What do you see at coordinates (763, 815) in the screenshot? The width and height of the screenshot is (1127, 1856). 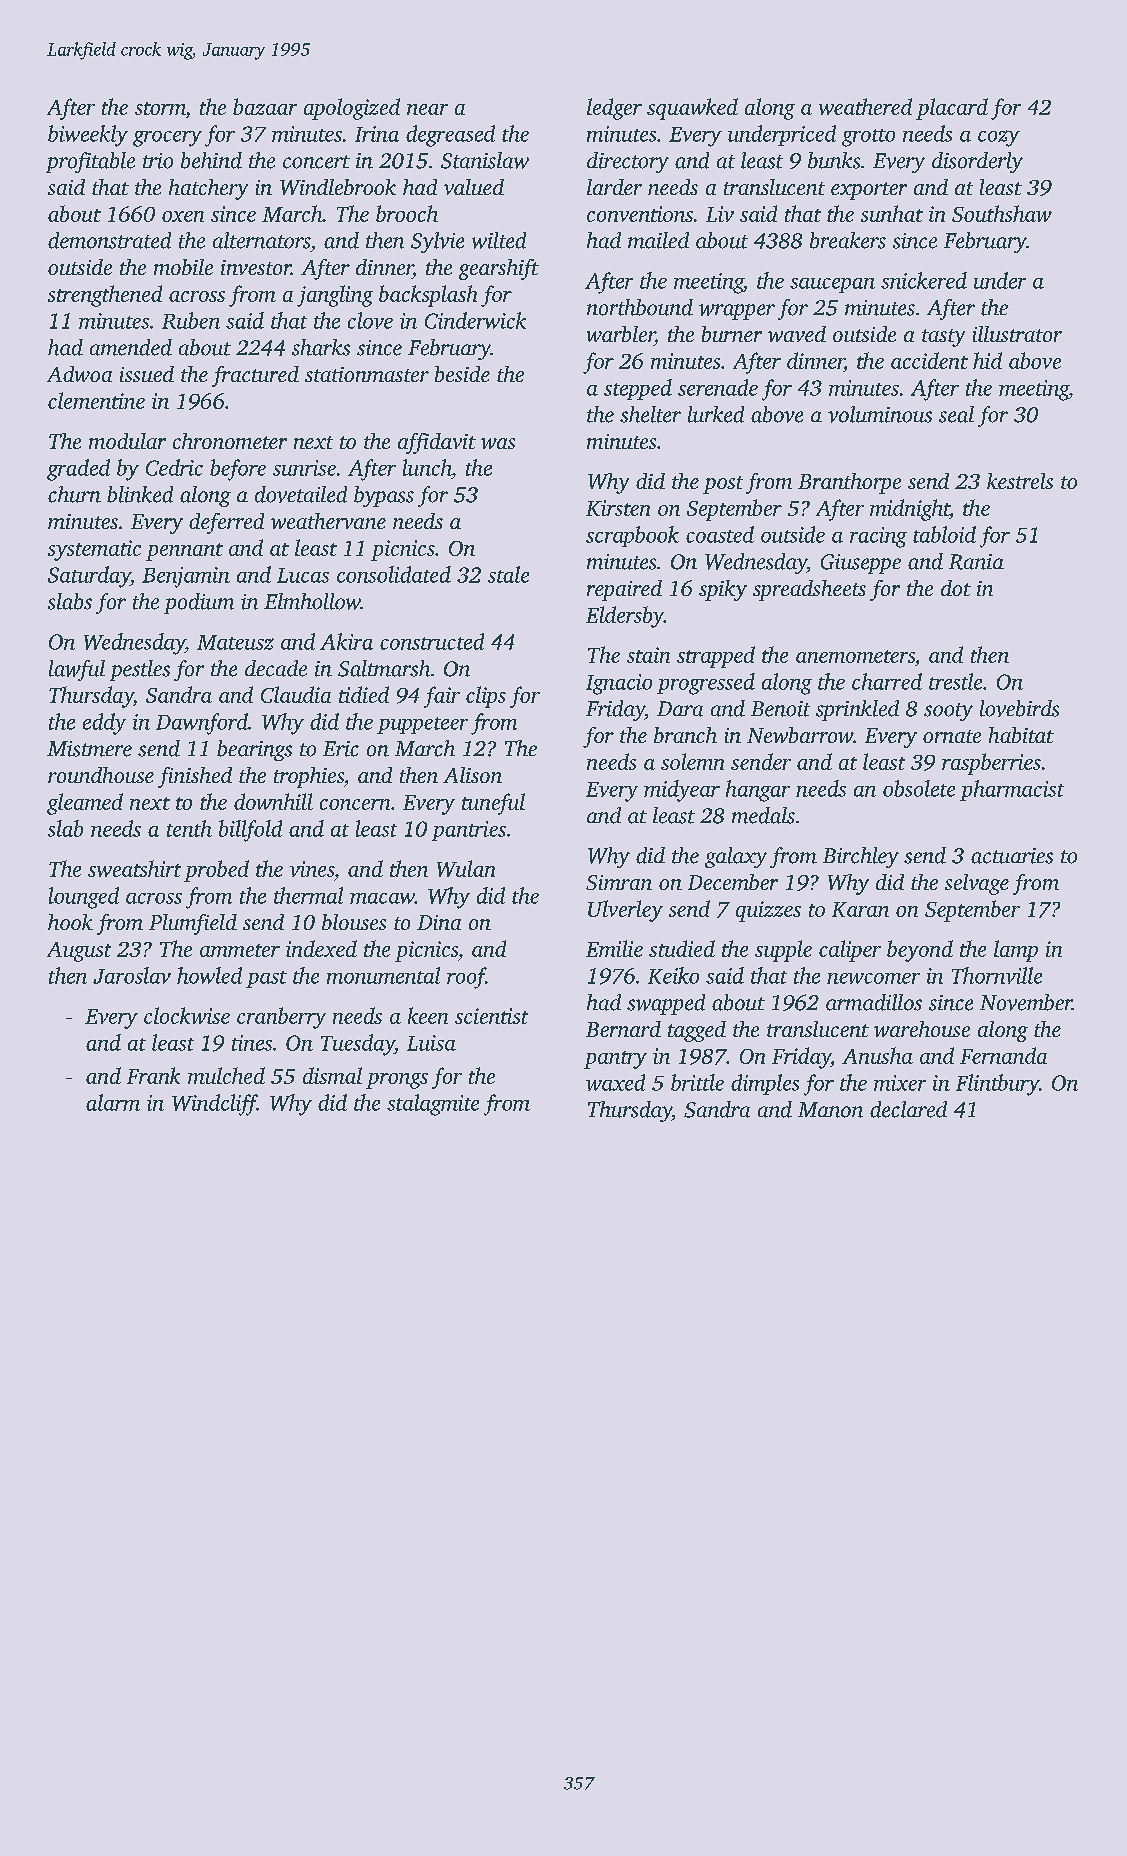 I see `medals` at bounding box center [763, 815].
